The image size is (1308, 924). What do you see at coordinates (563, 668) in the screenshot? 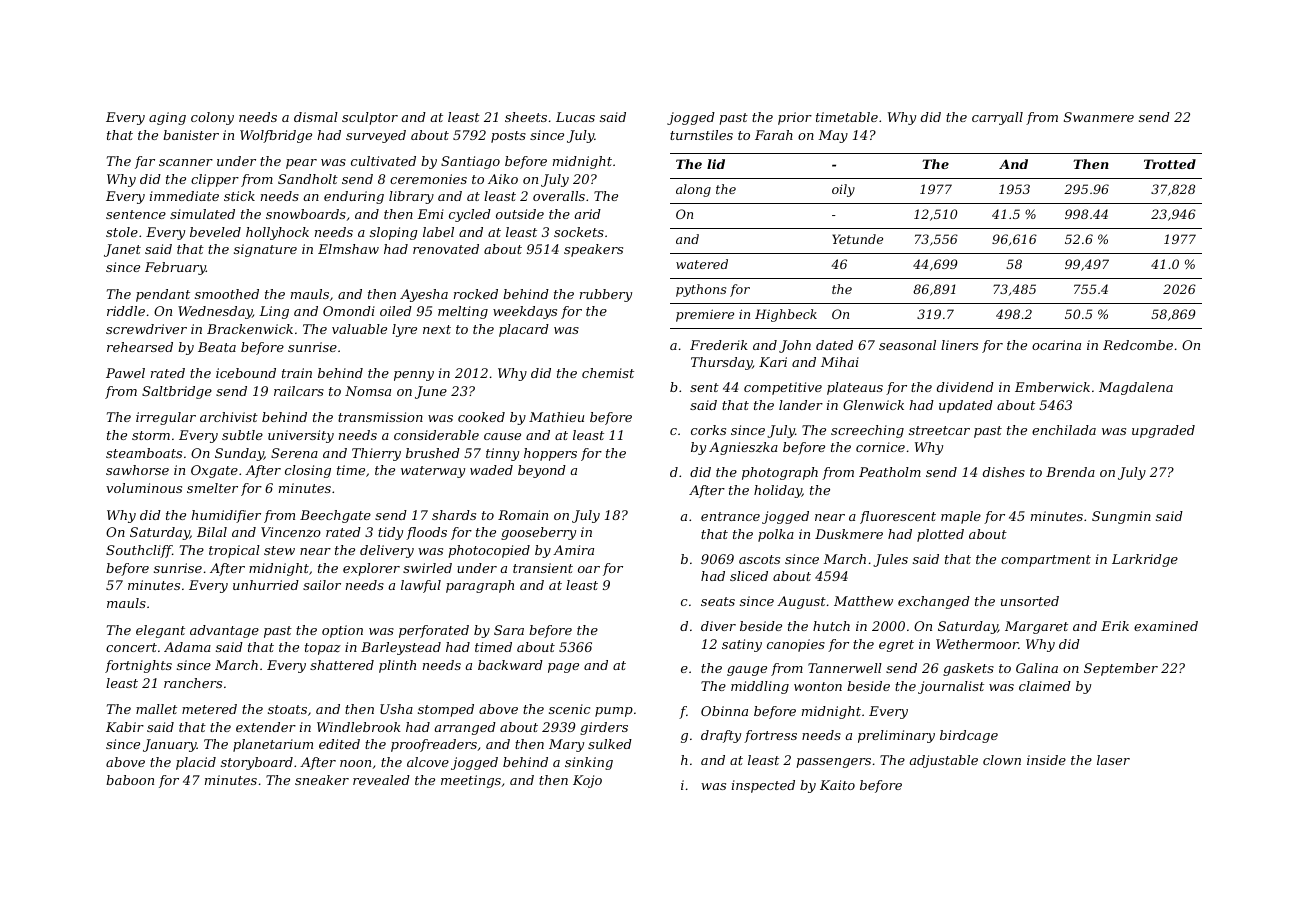
I see `page` at bounding box center [563, 668].
